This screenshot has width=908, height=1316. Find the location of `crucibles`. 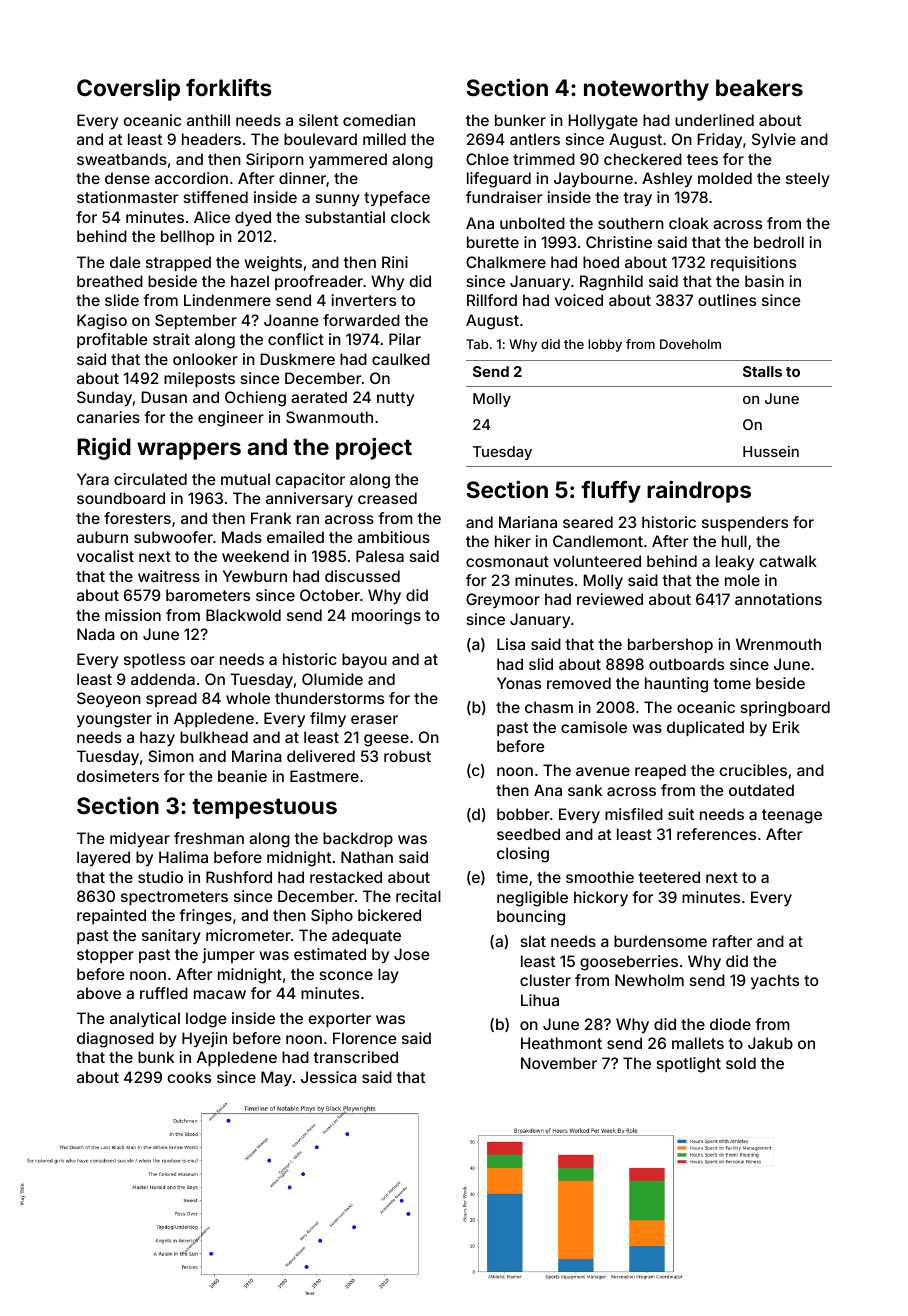

crucibles is located at coordinates (753, 770).
